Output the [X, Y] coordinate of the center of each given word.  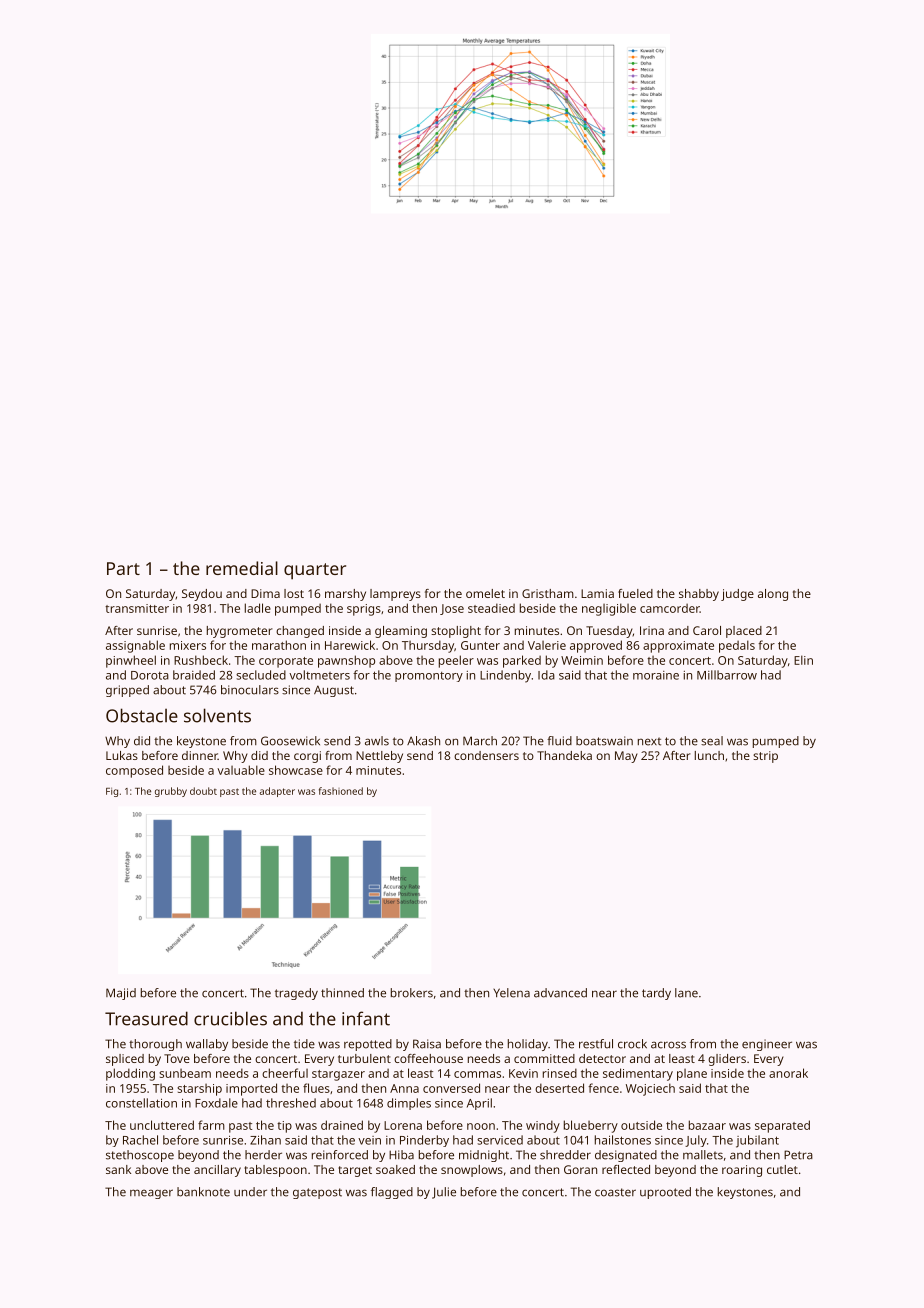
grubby [171, 792]
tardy [656, 994]
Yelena [511, 993]
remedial [242, 568]
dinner [200, 755]
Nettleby [379, 757]
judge [737, 595]
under [250, 1192]
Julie [444, 1193]
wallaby [207, 1045]
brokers [412, 993]
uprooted [665, 1193]
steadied [491, 608]
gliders [727, 1060]
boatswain [604, 741]
